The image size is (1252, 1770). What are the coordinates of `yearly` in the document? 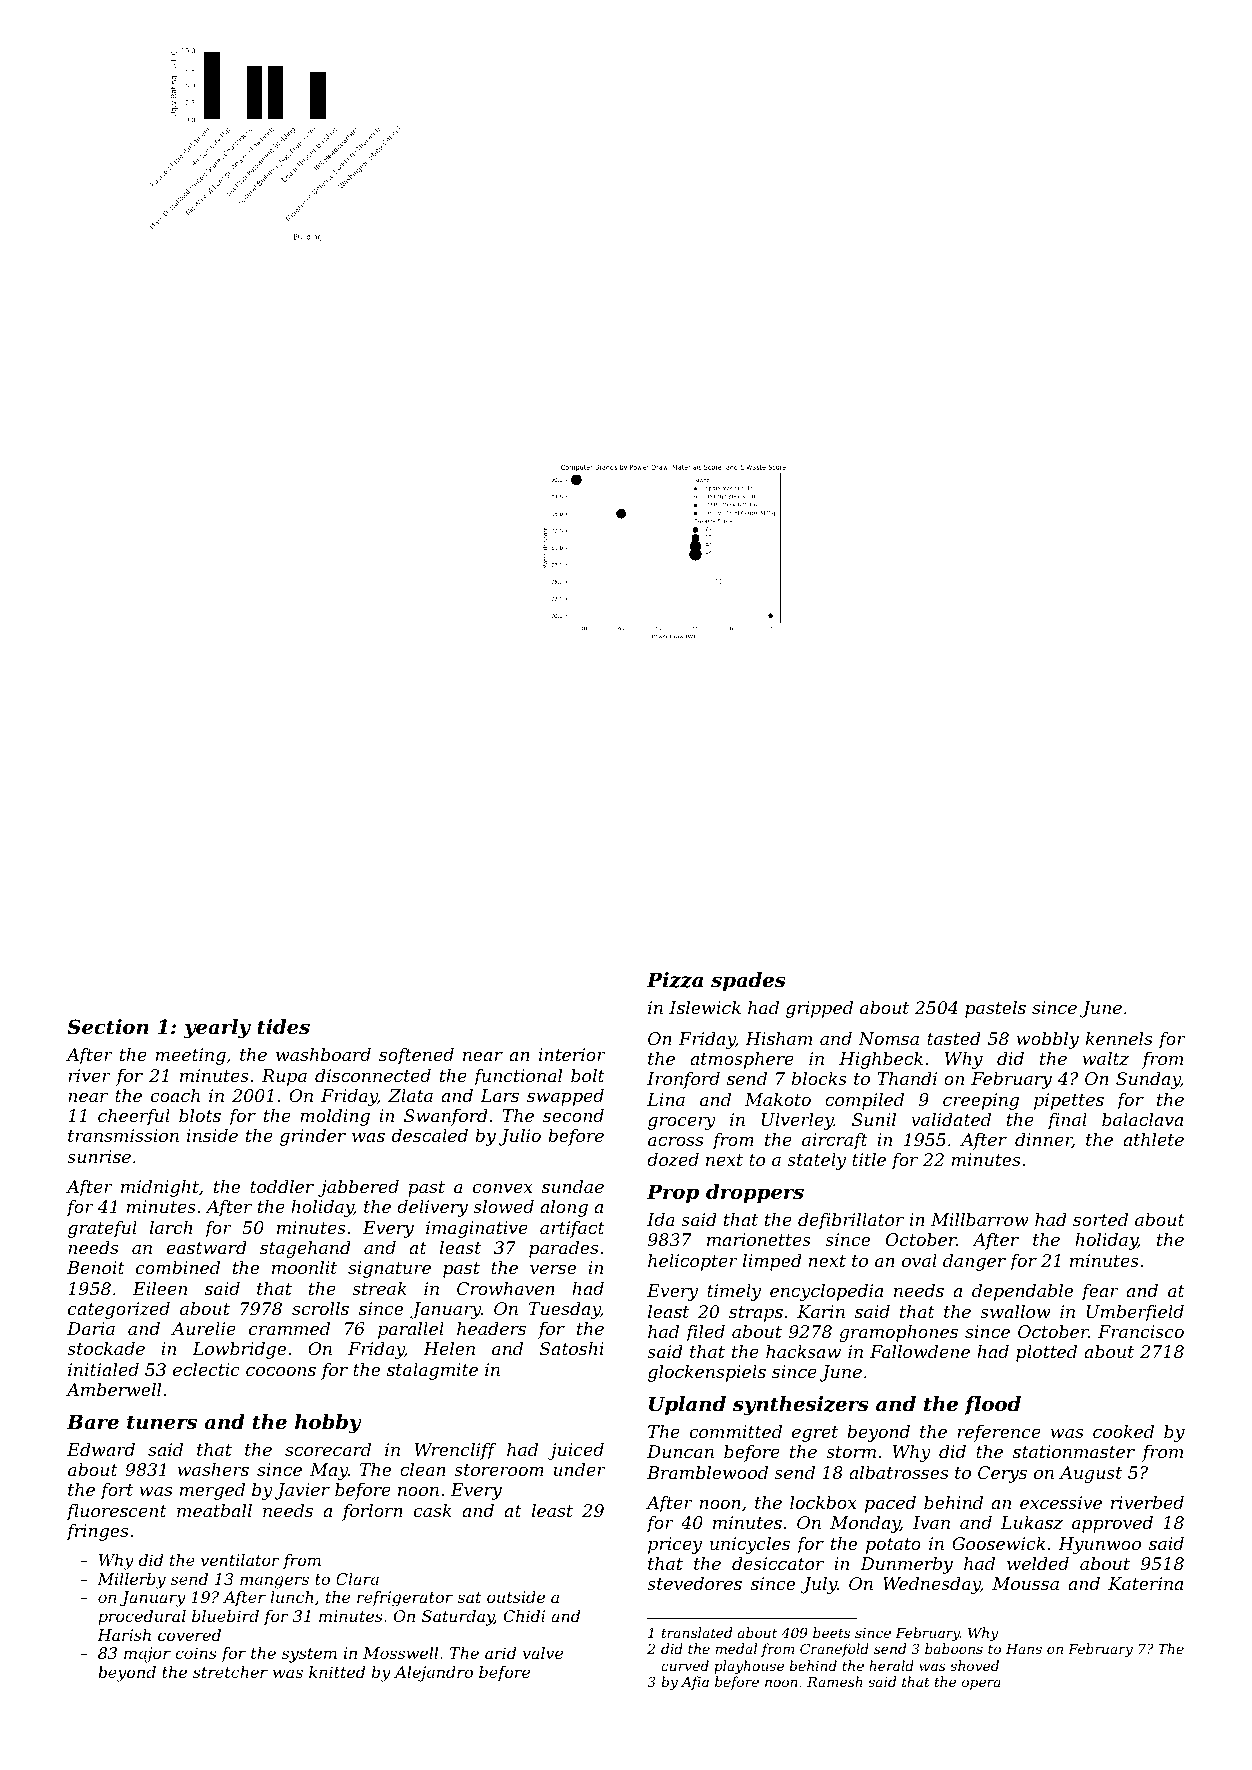 It's located at (217, 1029).
